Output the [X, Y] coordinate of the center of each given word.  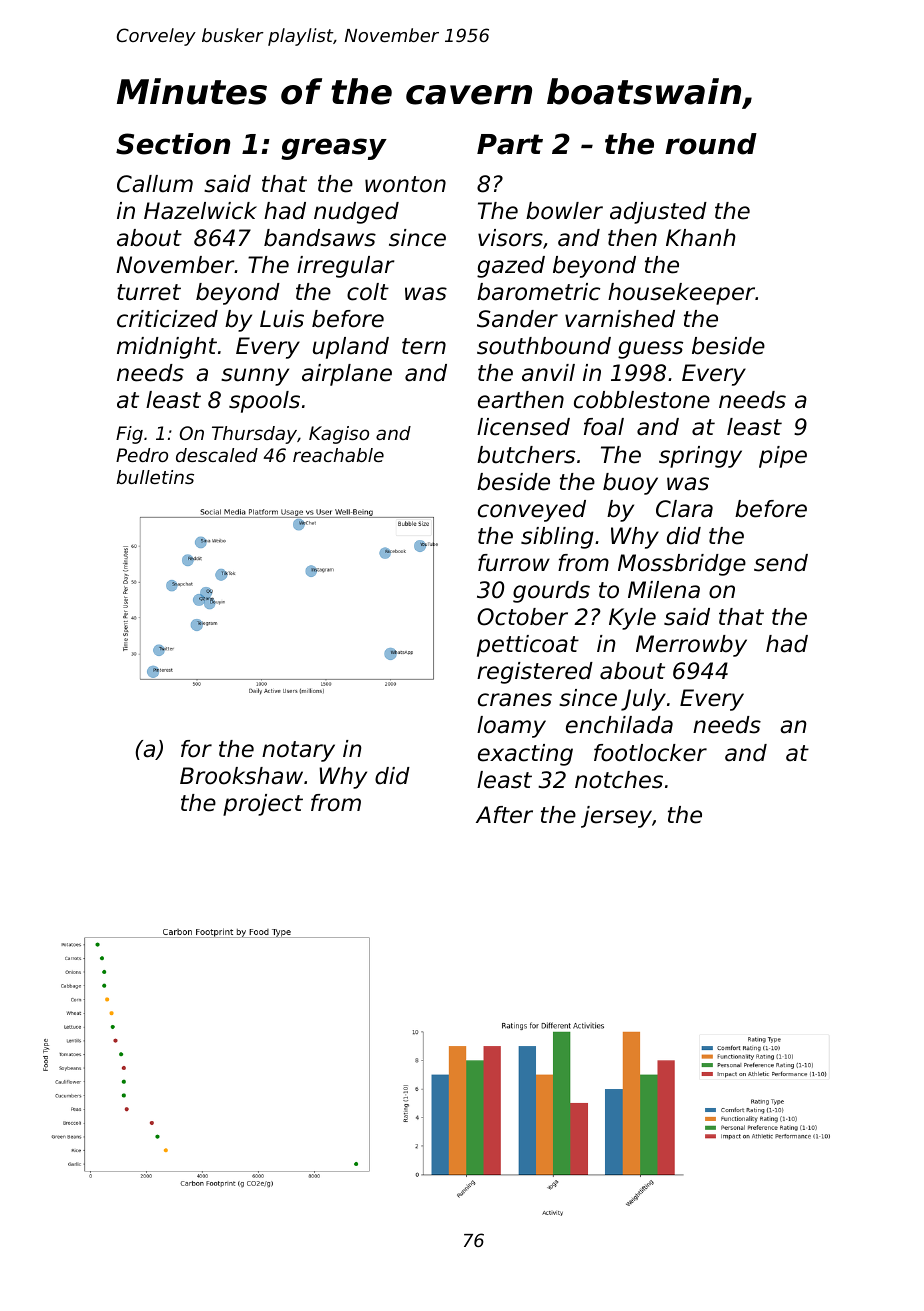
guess [650, 350]
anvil [548, 373]
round [711, 144]
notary [298, 751]
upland [351, 348]
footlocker [650, 753]
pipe [783, 457]
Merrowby [691, 646]
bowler [564, 211]
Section [173, 144]
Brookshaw [241, 776]
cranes [515, 700]
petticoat [528, 646]
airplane [347, 375]
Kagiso [339, 435]
